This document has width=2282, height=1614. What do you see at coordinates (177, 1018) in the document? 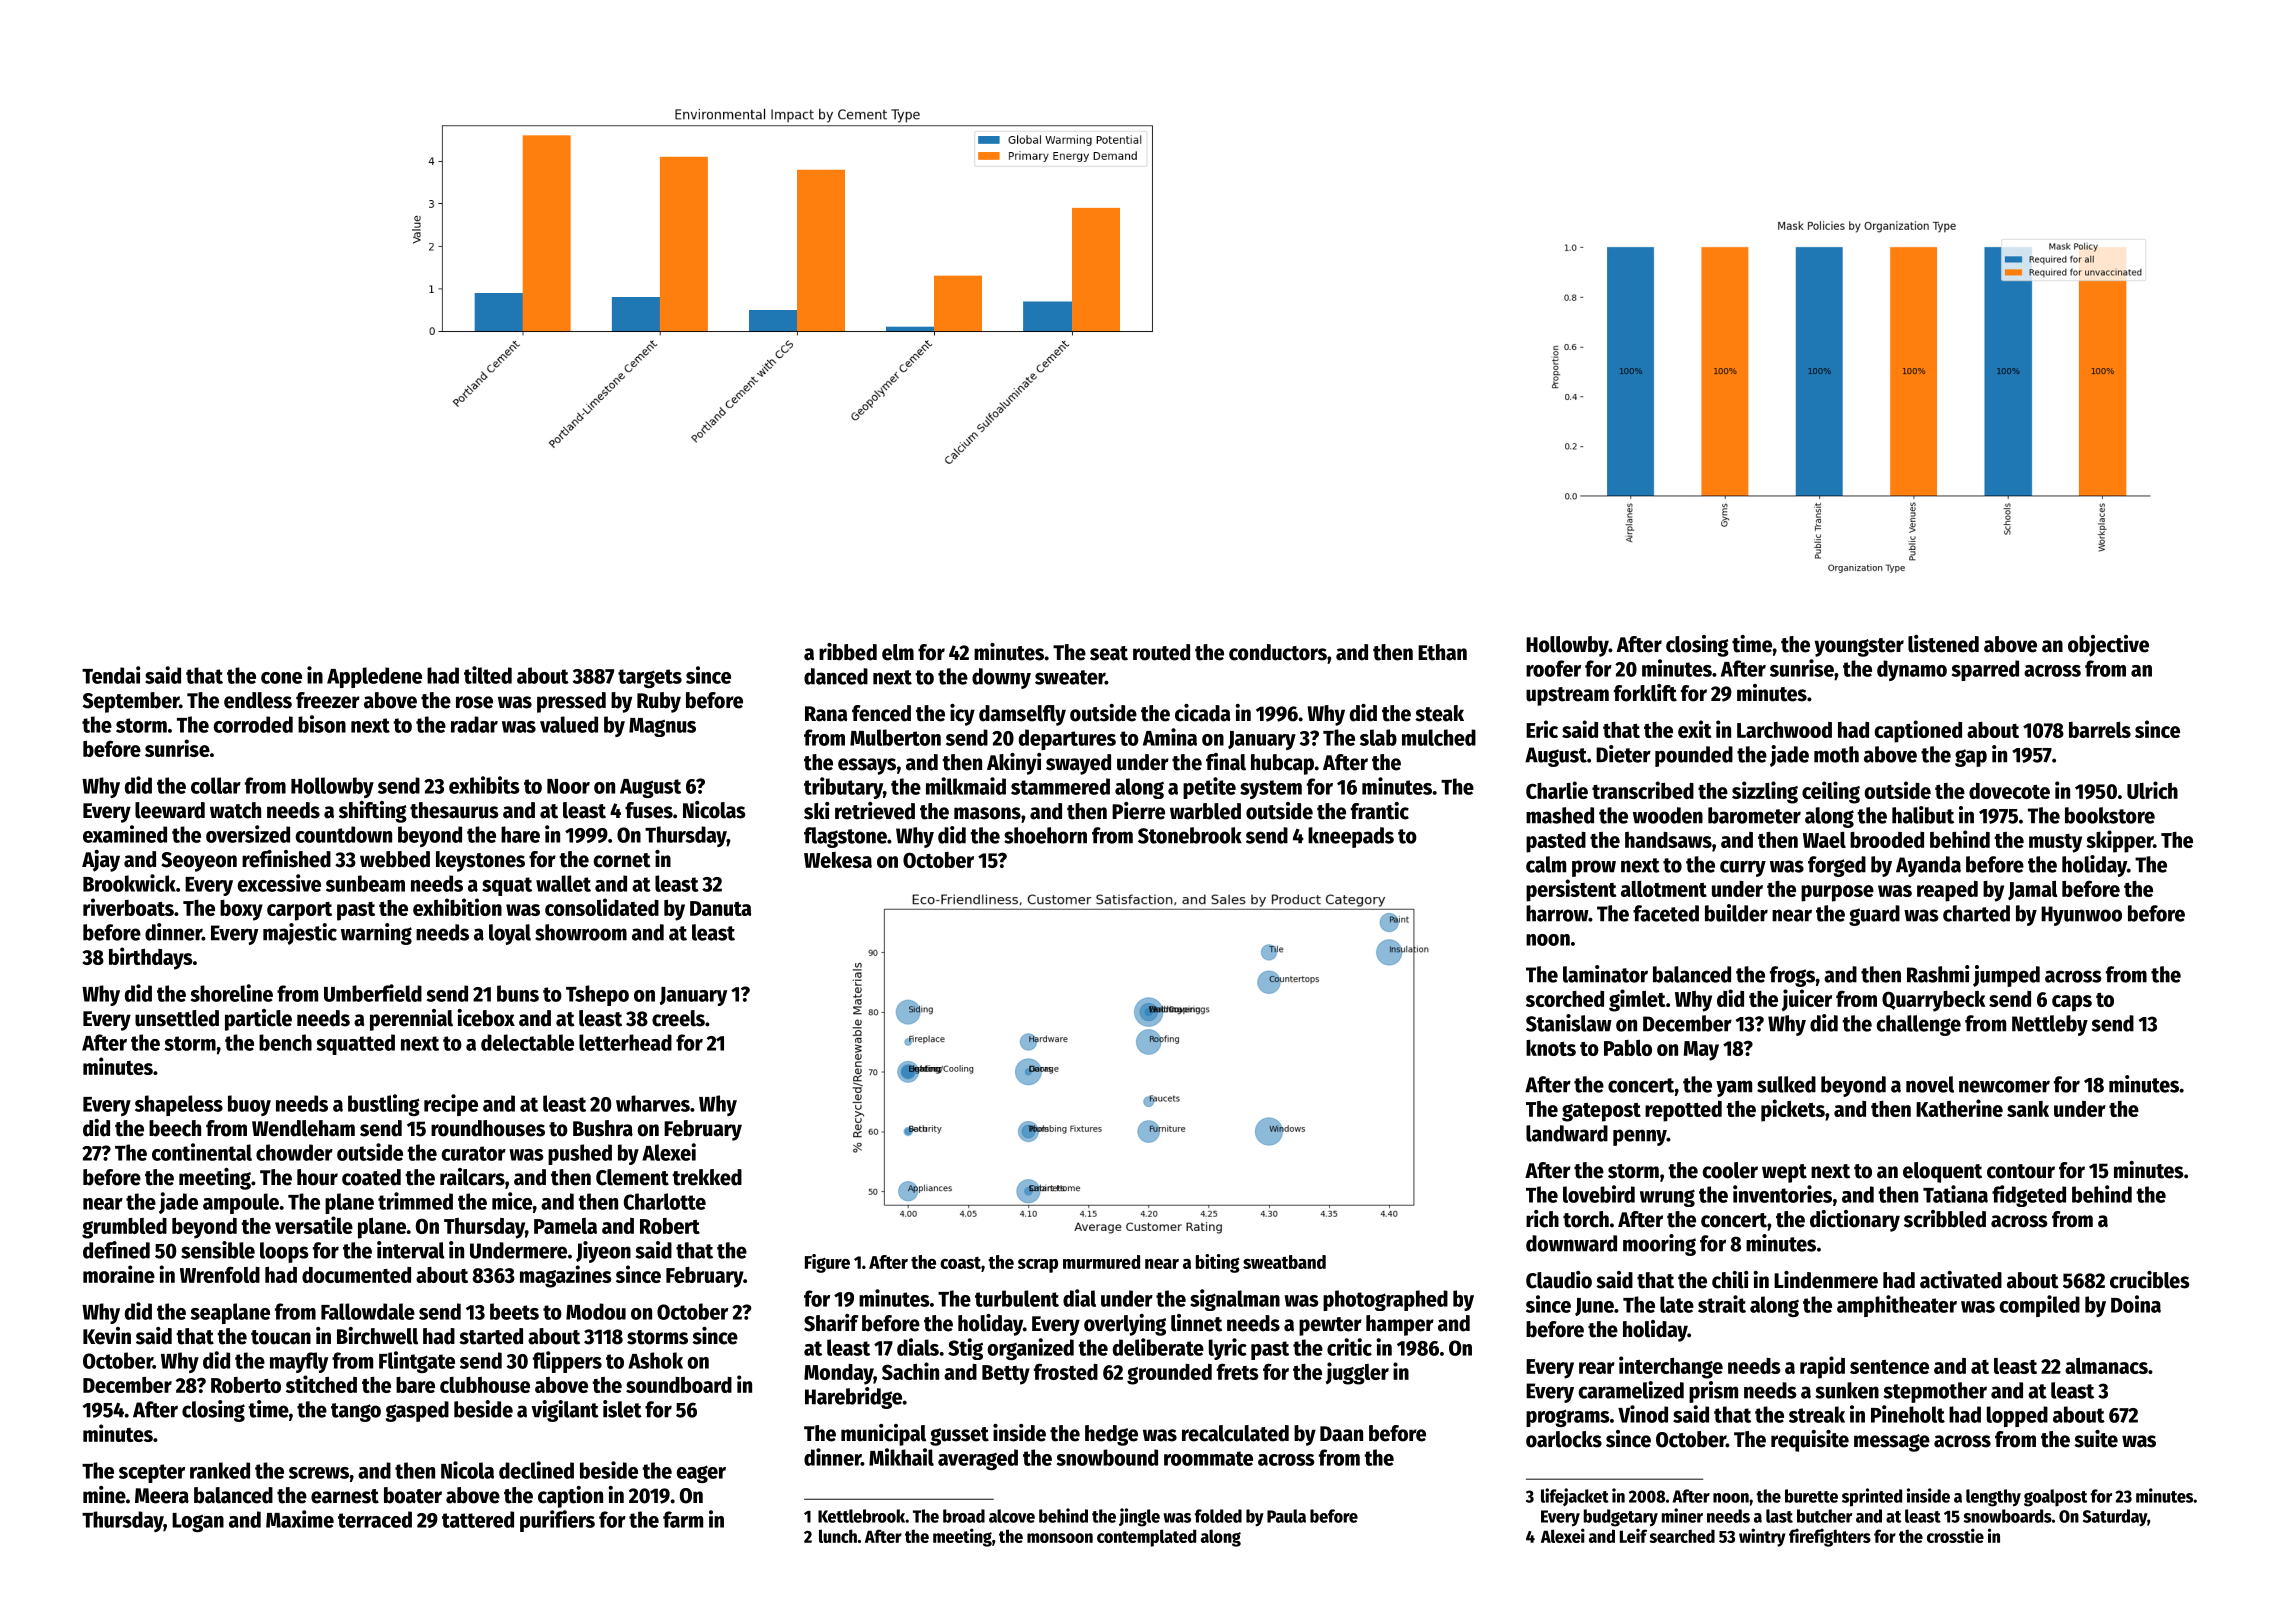
I see `unsettled` at bounding box center [177, 1018].
